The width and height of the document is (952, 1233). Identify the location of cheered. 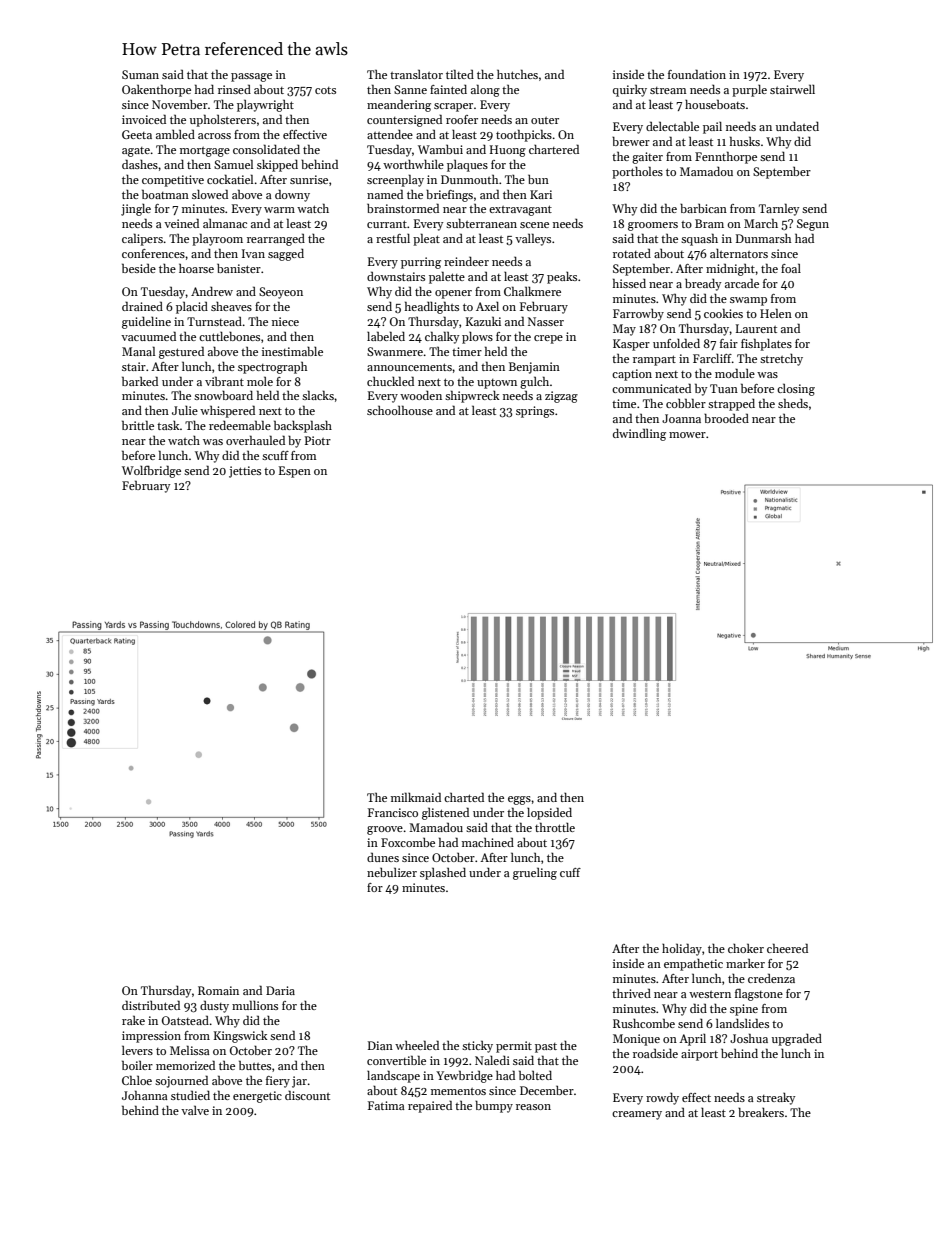
(787, 948).
